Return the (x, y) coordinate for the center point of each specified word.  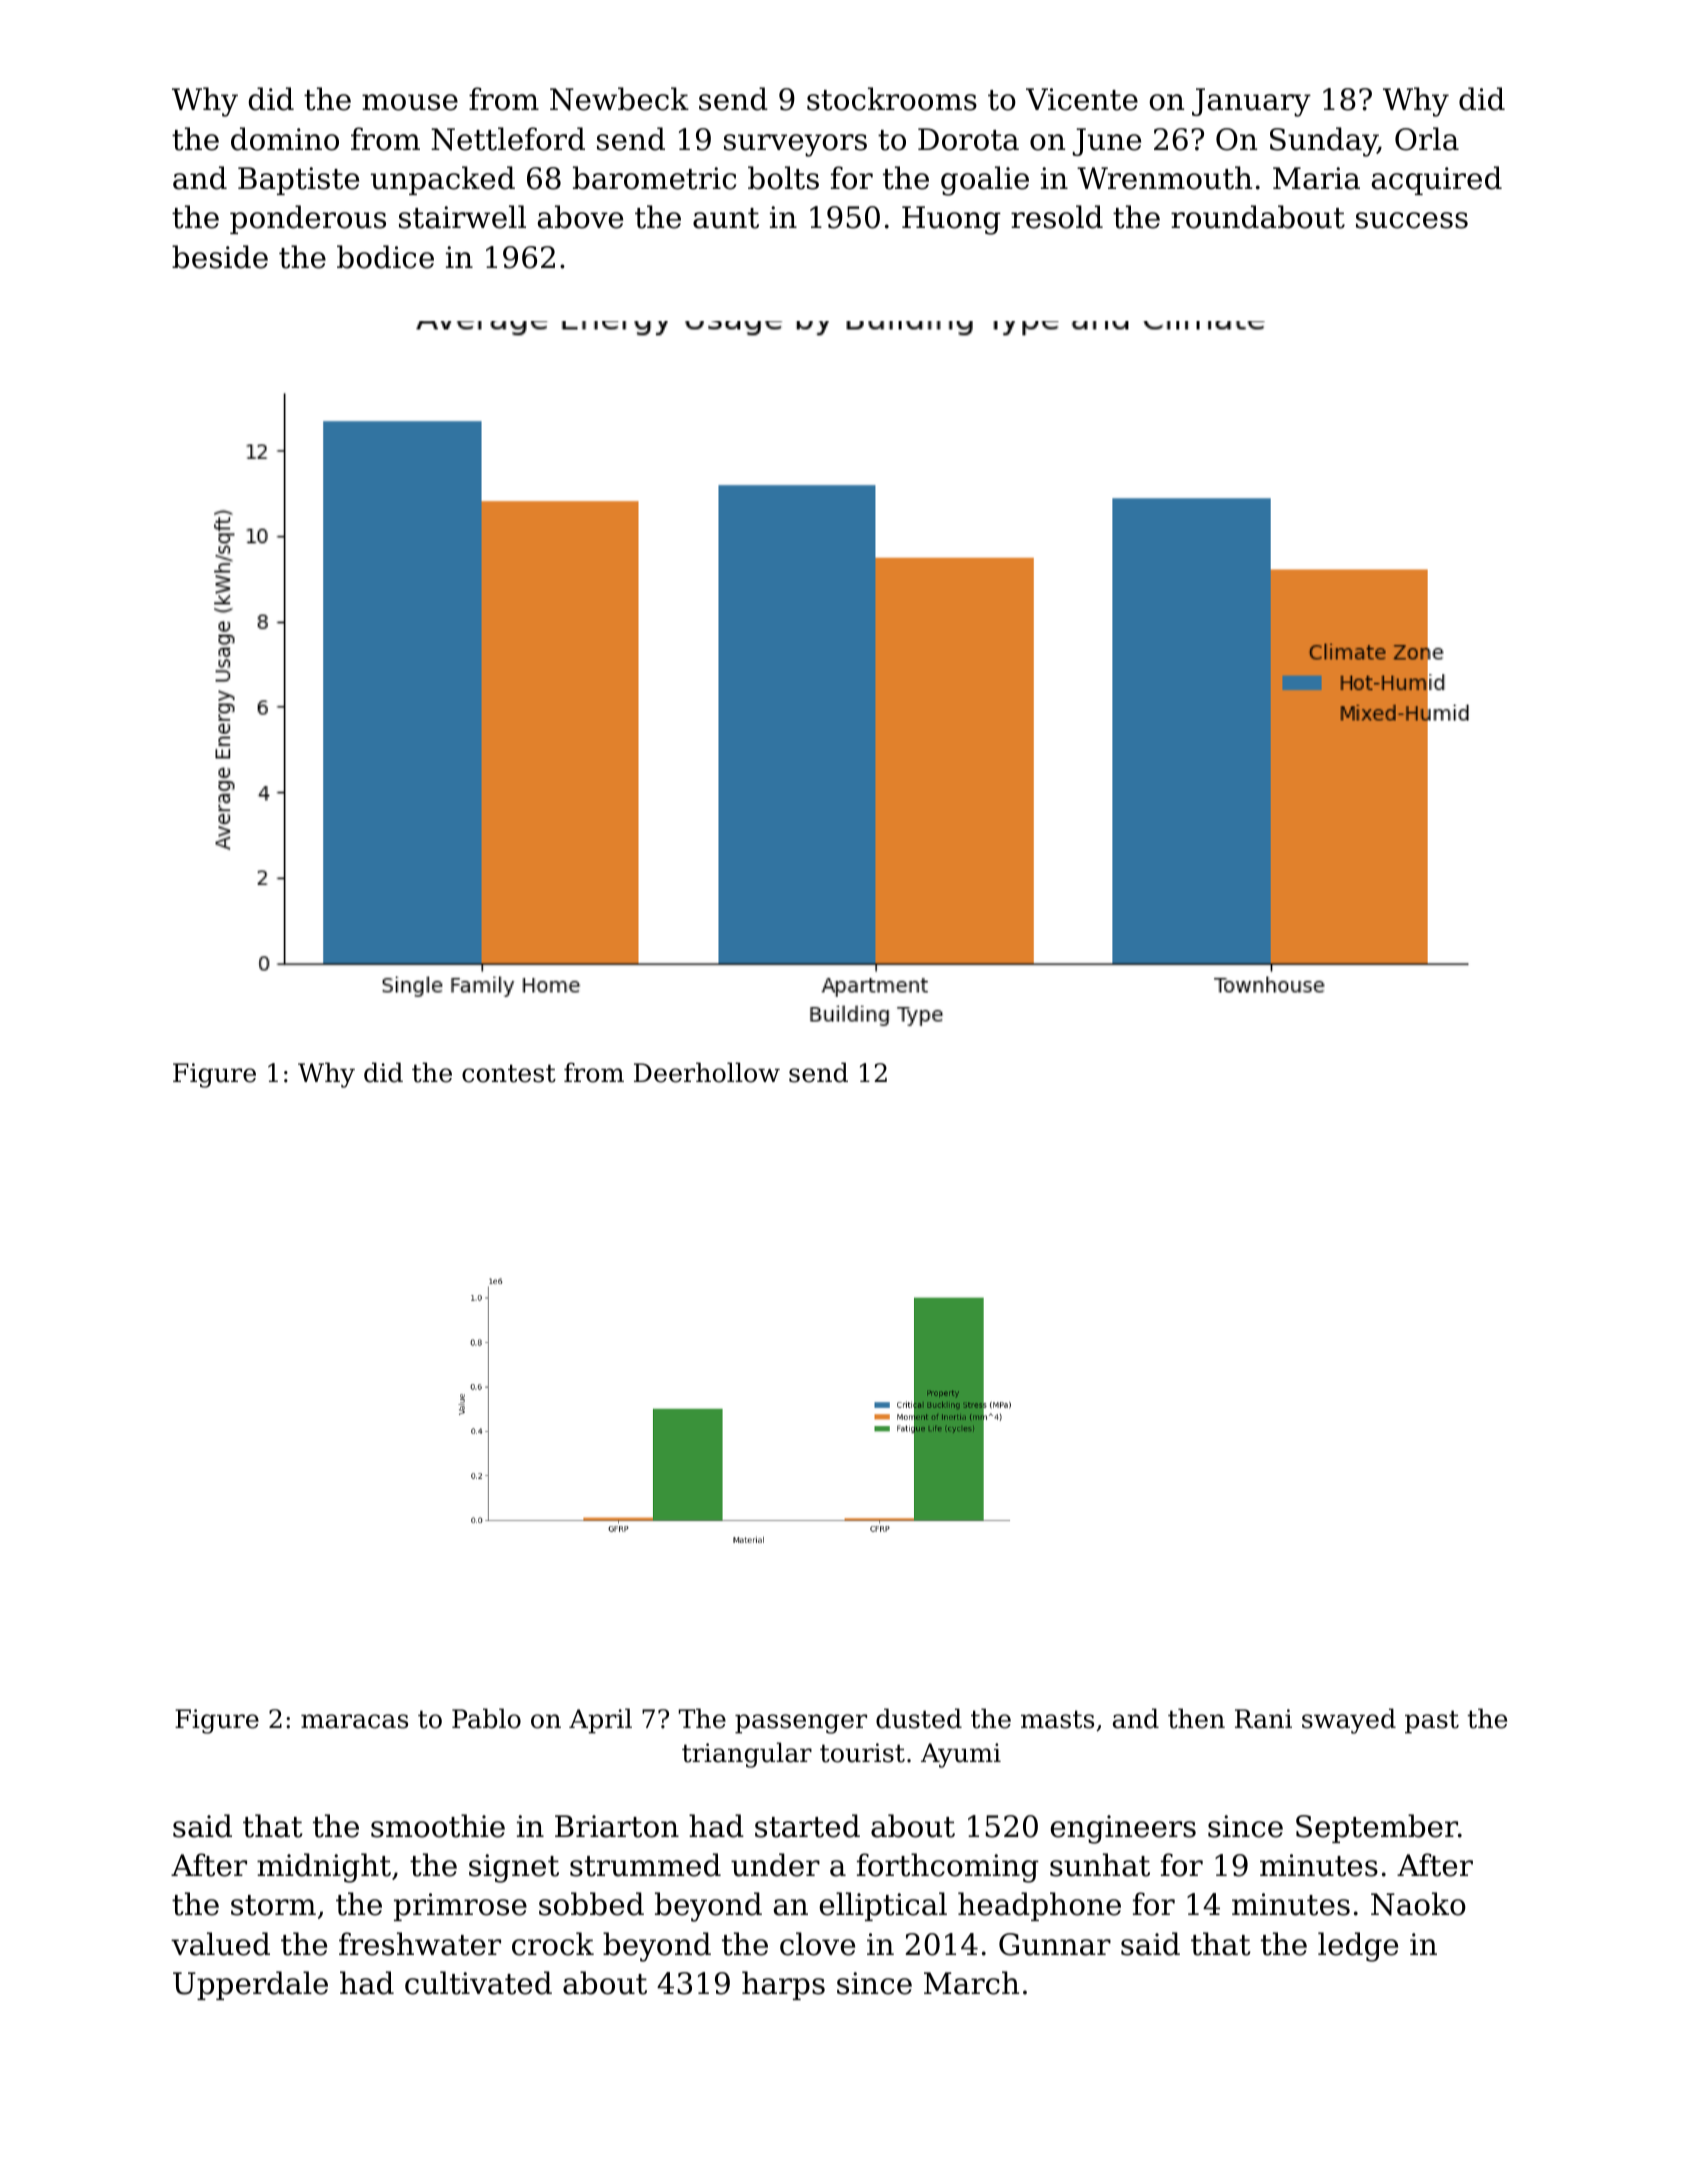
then (1196, 1718)
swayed (1349, 1721)
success (1412, 220)
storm (273, 1905)
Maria (1316, 178)
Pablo (486, 1718)
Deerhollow (707, 1072)
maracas (354, 1721)
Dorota (968, 139)
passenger (801, 1724)
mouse (410, 102)
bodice (385, 257)
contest (509, 1073)
